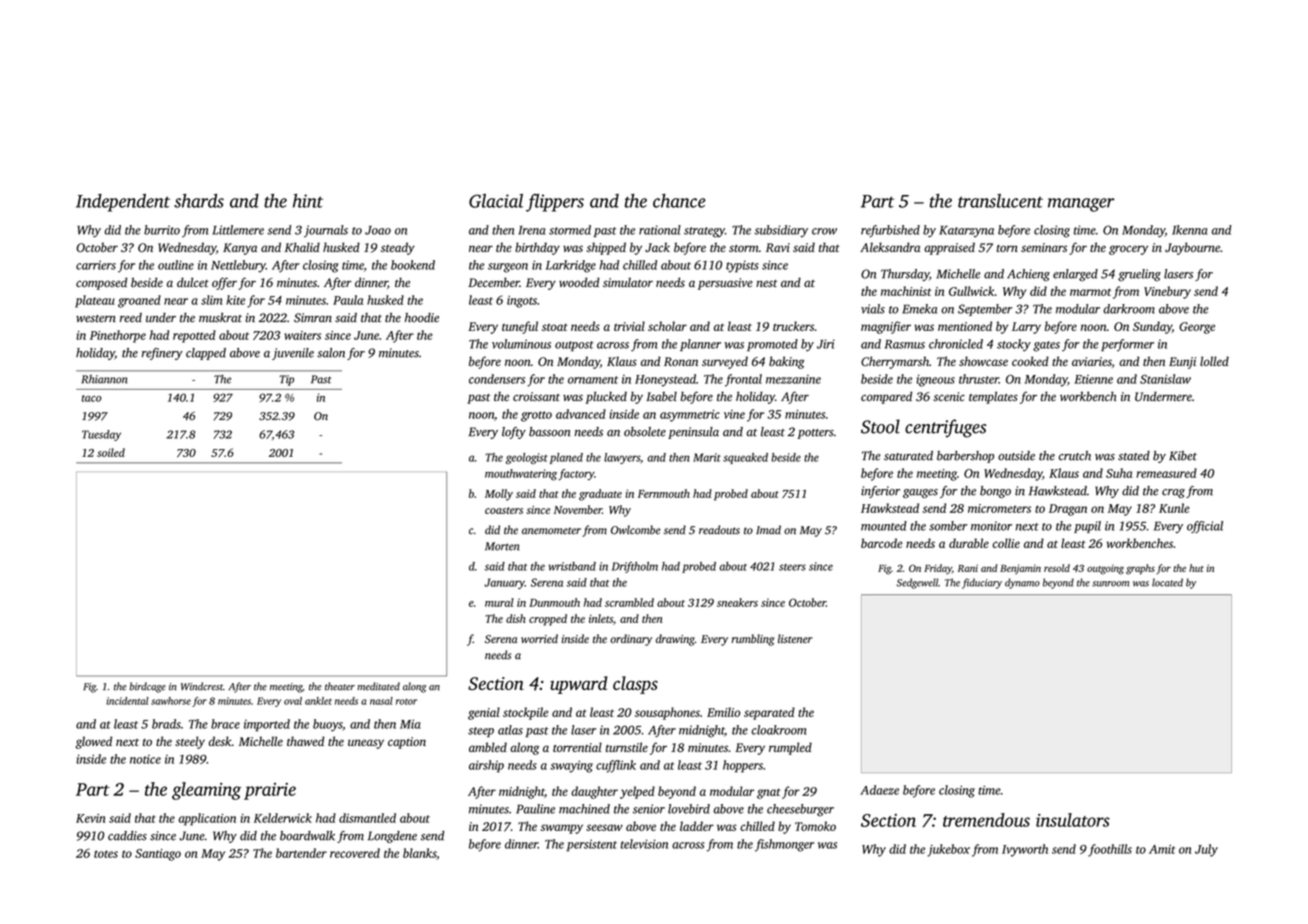 Image resolution: width=1308 pixels, height=924 pixels. Describe the element at coordinates (502, 546) in the screenshot. I see `Morten` at that location.
